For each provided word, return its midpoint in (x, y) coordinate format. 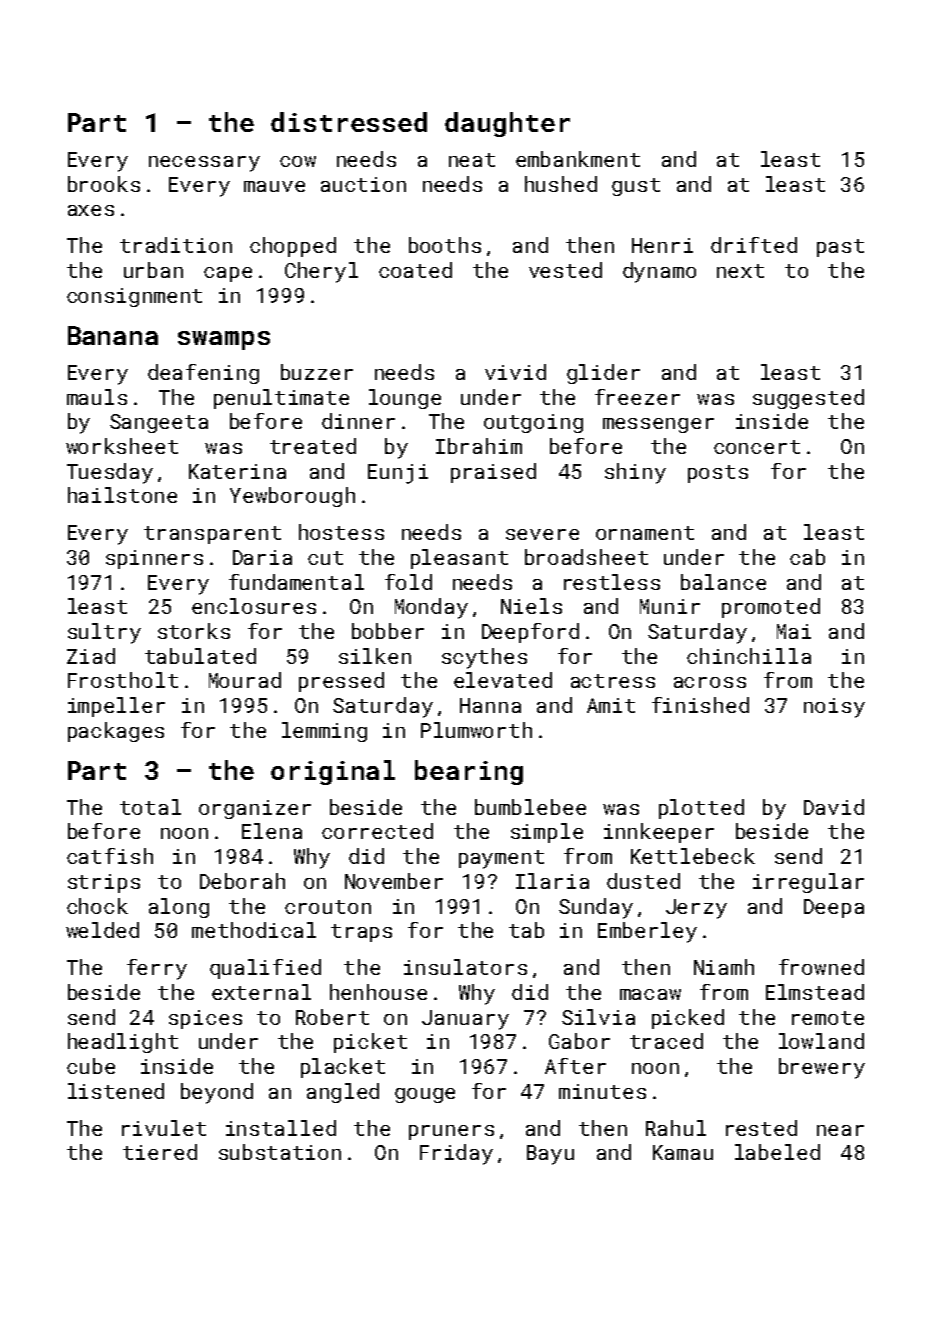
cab (807, 557)
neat (472, 160)
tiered (160, 1152)
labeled (777, 1152)
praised (493, 473)
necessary (204, 164)
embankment (578, 159)
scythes (484, 658)
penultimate (281, 399)
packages (116, 732)
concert (757, 447)
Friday (456, 1154)
